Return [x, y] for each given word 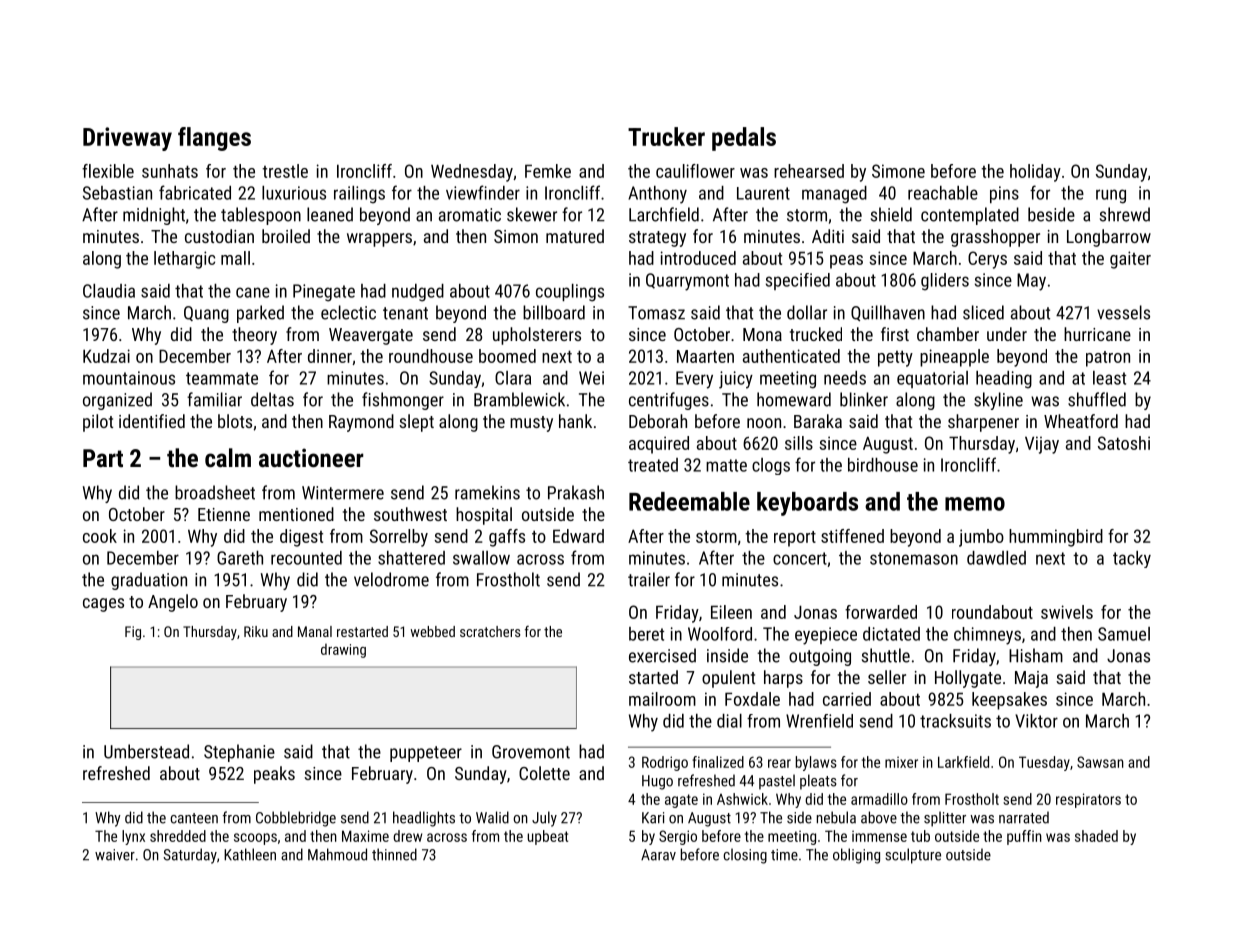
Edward [578, 536]
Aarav [658, 855]
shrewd [1125, 214]
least [1109, 378]
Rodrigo [665, 763]
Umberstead [146, 751]
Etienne [224, 514]
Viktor [1036, 721]
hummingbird [1056, 538]
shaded [1096, 836]
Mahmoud [337, 854]
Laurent [763, 193]
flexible [108, 171]
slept [416, 423]
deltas [272, 399]
